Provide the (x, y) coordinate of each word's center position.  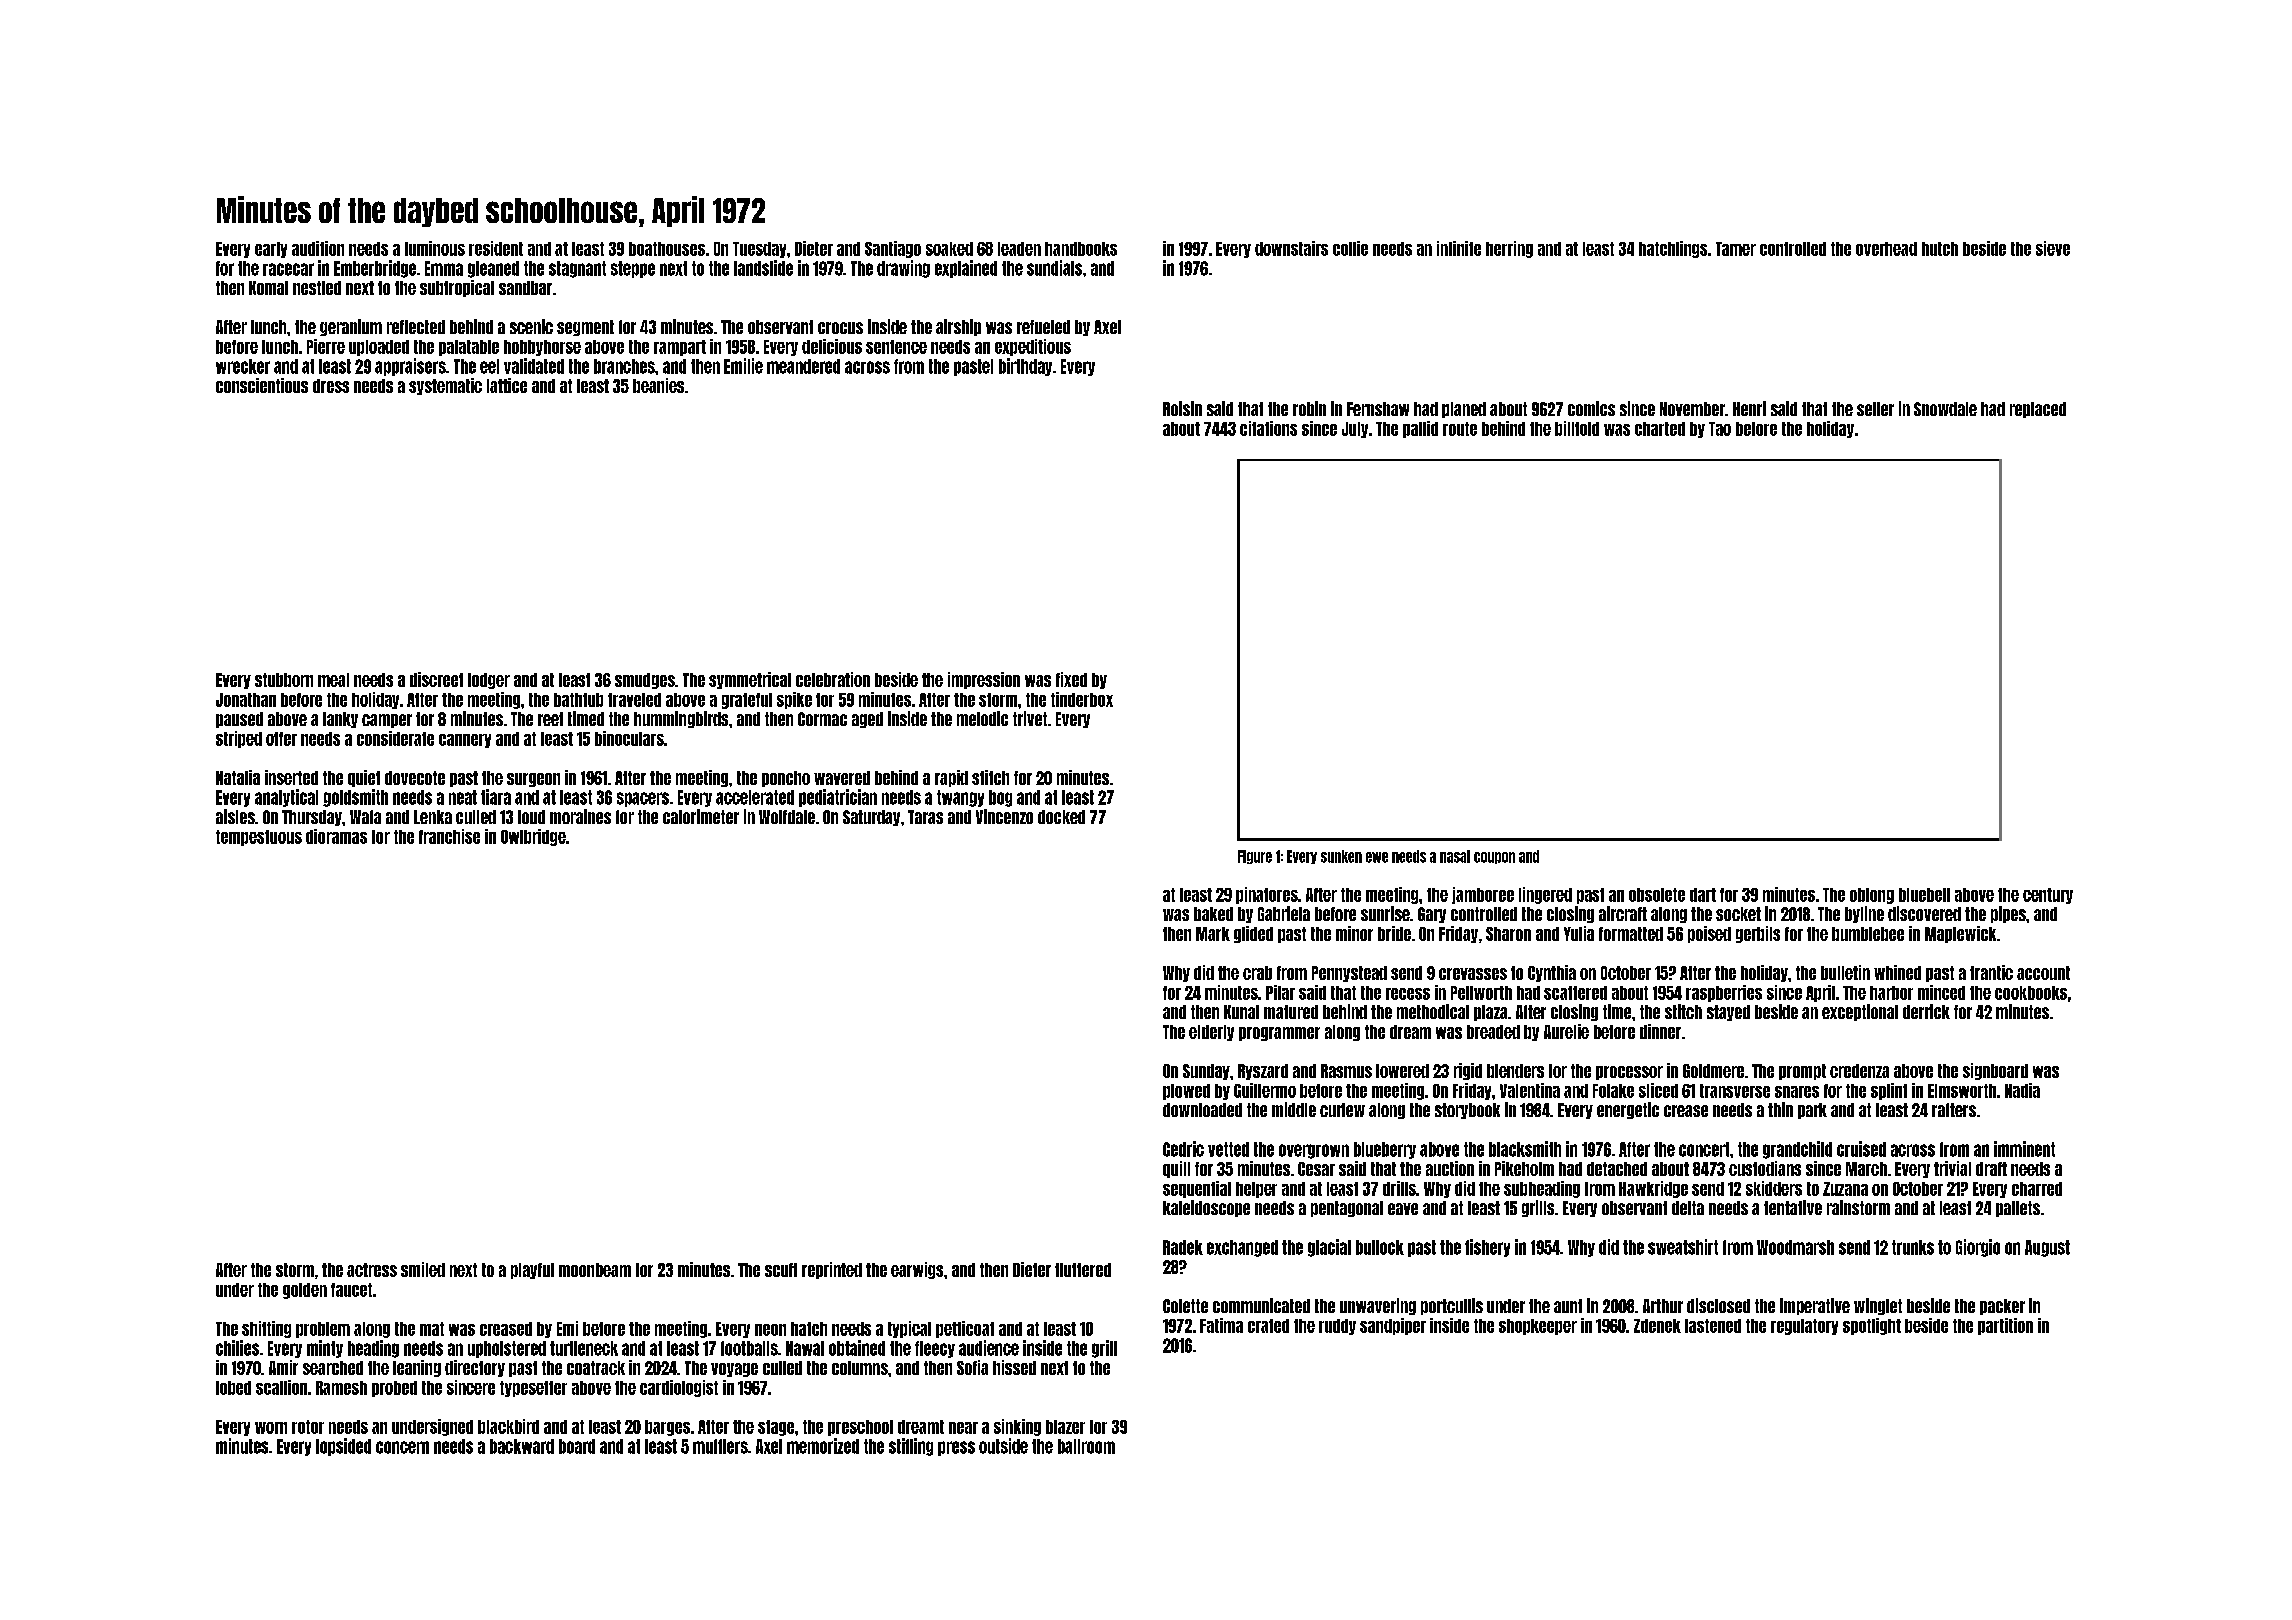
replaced (2038, 410)
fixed (1071, 679)
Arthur (1663, 1306)
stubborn (284, 680)
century (2048, 896)
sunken (1341, 856)
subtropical (457, 288)
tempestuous (259, 838)
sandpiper (1393, 1326)
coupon (1494, 858)
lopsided (343, 1447)
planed (1464, 410)
